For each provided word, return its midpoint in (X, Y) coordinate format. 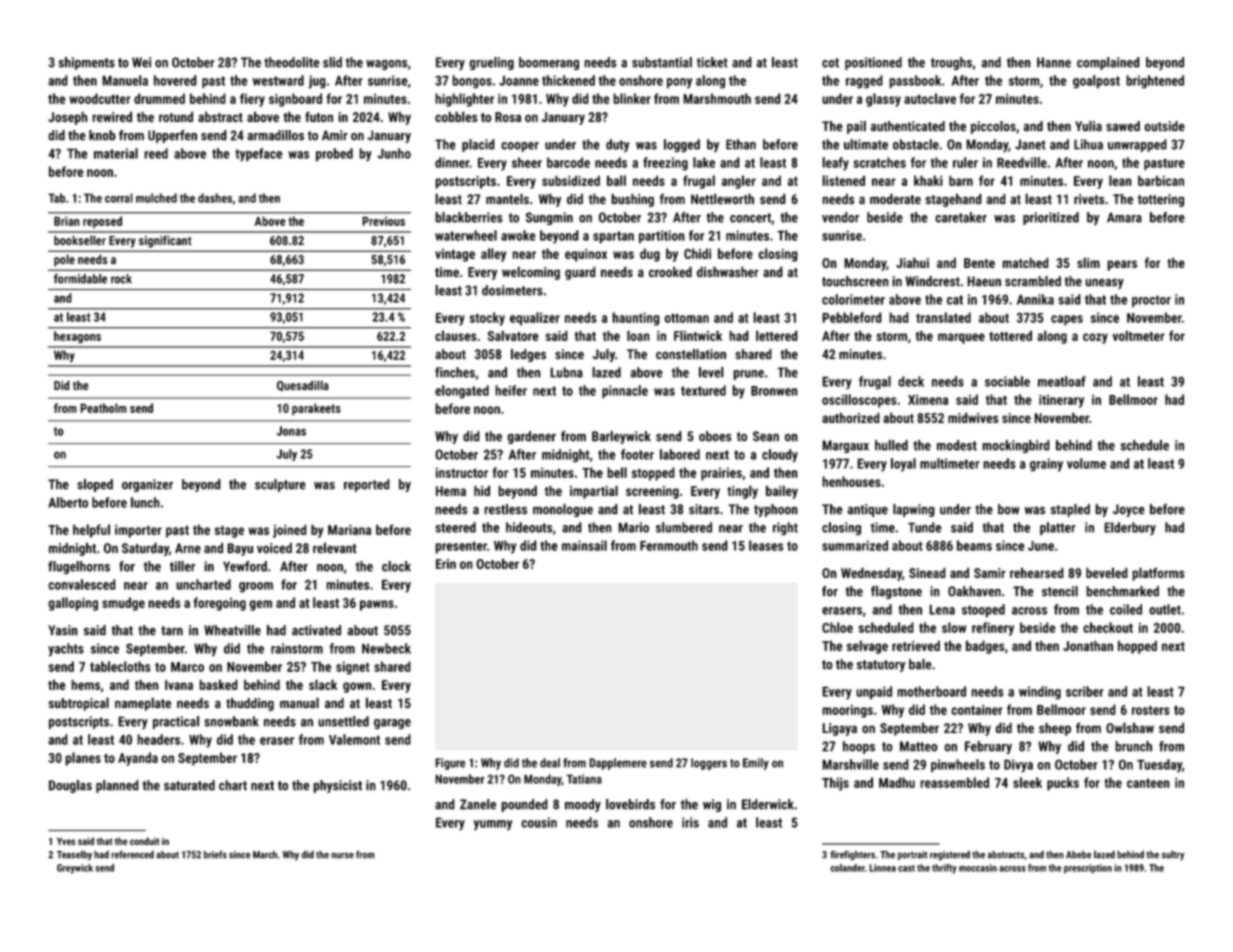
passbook (915, 82)
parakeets (316, 409)
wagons (386, 65)
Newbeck (386, 648)
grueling (491, 63)
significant (165, 241)
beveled (1107, 572)
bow (1008, 509)
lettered (777, 335)
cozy (1095, 338)
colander (848, 868)
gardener (532, 437)
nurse (342, 856)
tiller (182, 566)
